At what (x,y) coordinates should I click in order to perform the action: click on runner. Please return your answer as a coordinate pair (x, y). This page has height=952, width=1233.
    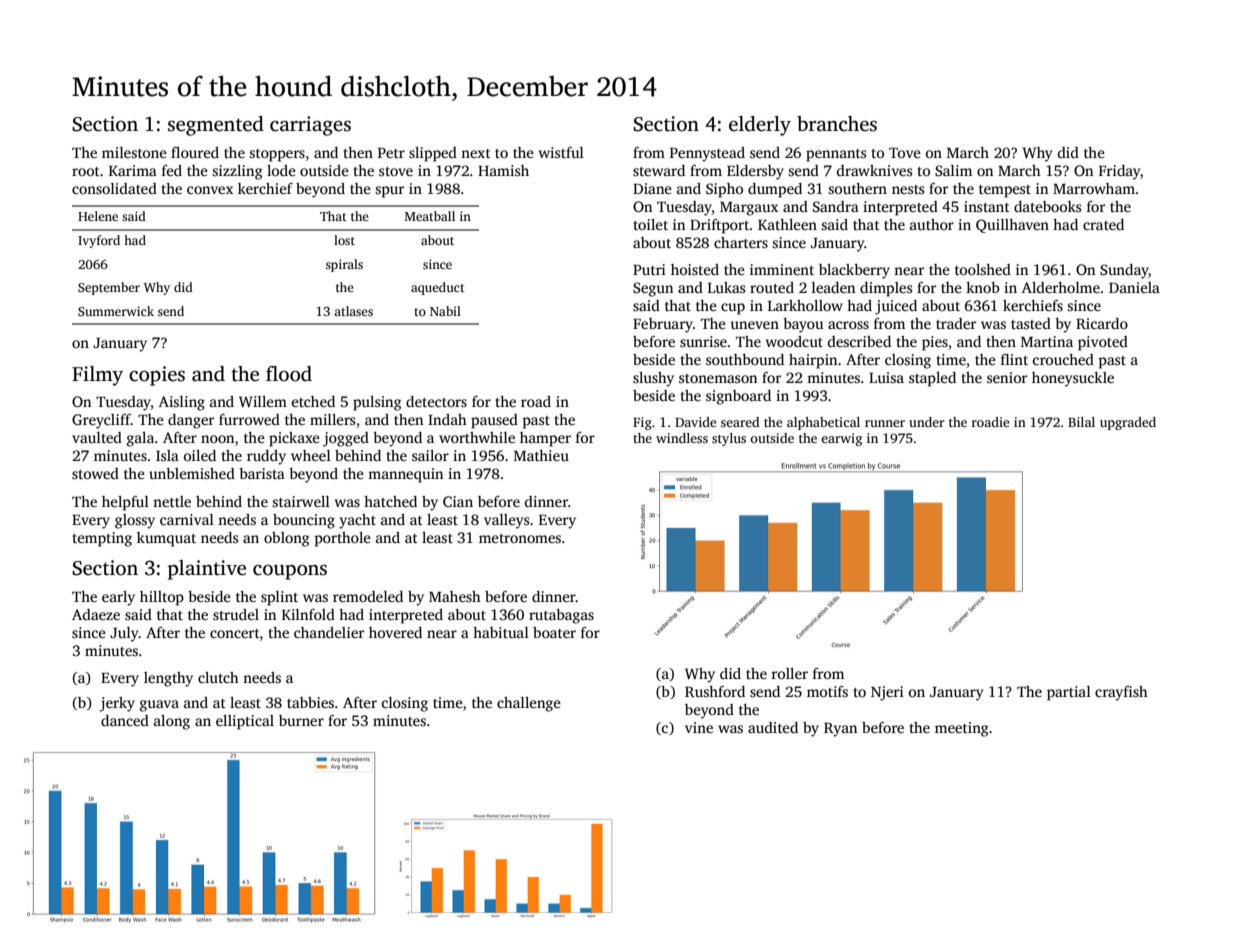
    Looking at the image, I should click on (885, 423).
